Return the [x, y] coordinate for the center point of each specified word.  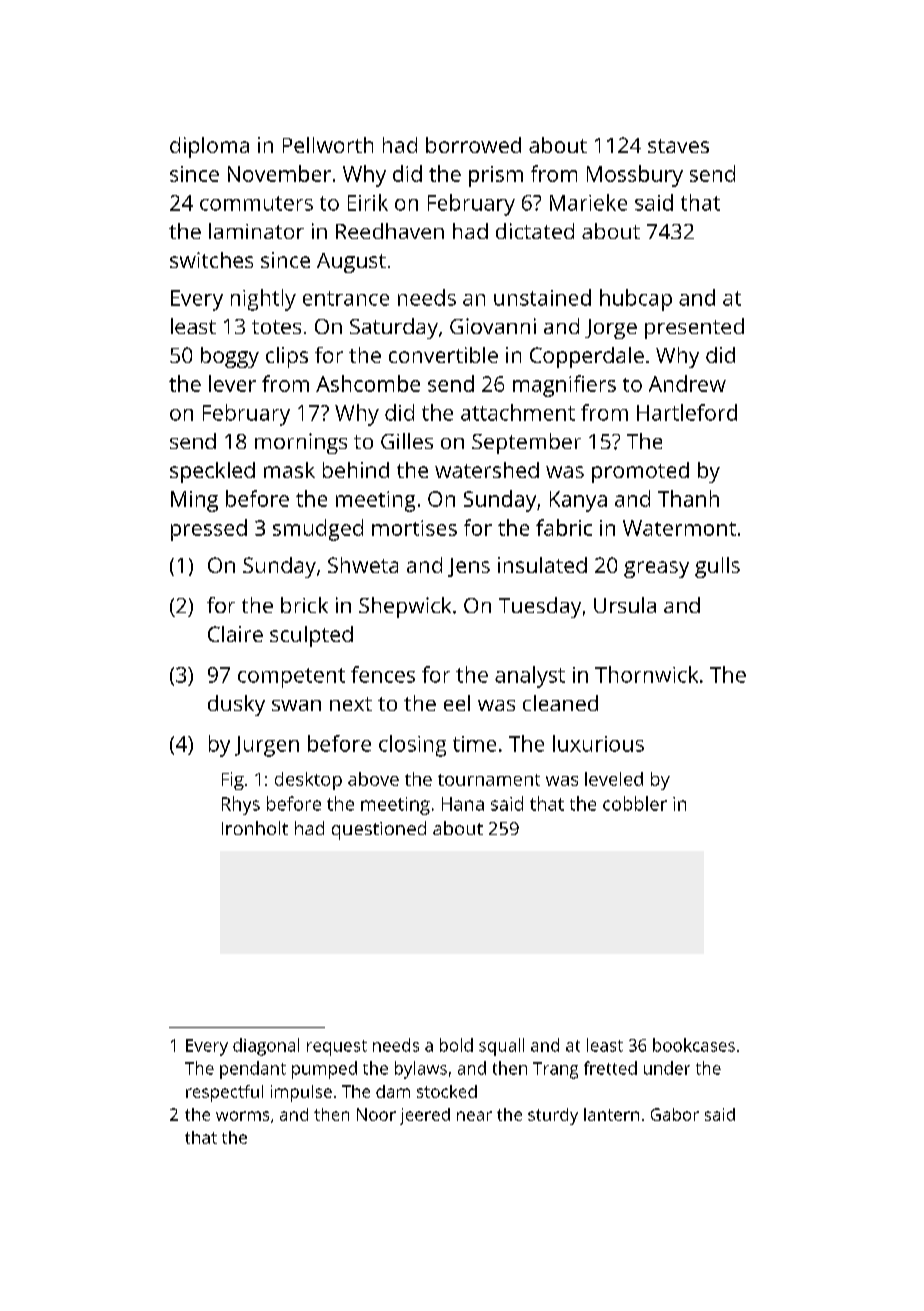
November [279, 173]
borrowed [473, 145]
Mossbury [635, 176]
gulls [717, 567]
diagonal [266, 1047]
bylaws [421, 1070]
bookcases [694, 1045]
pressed [209, 530]
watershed [487, 470]
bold [456, 1045]
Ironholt [255, 828]
